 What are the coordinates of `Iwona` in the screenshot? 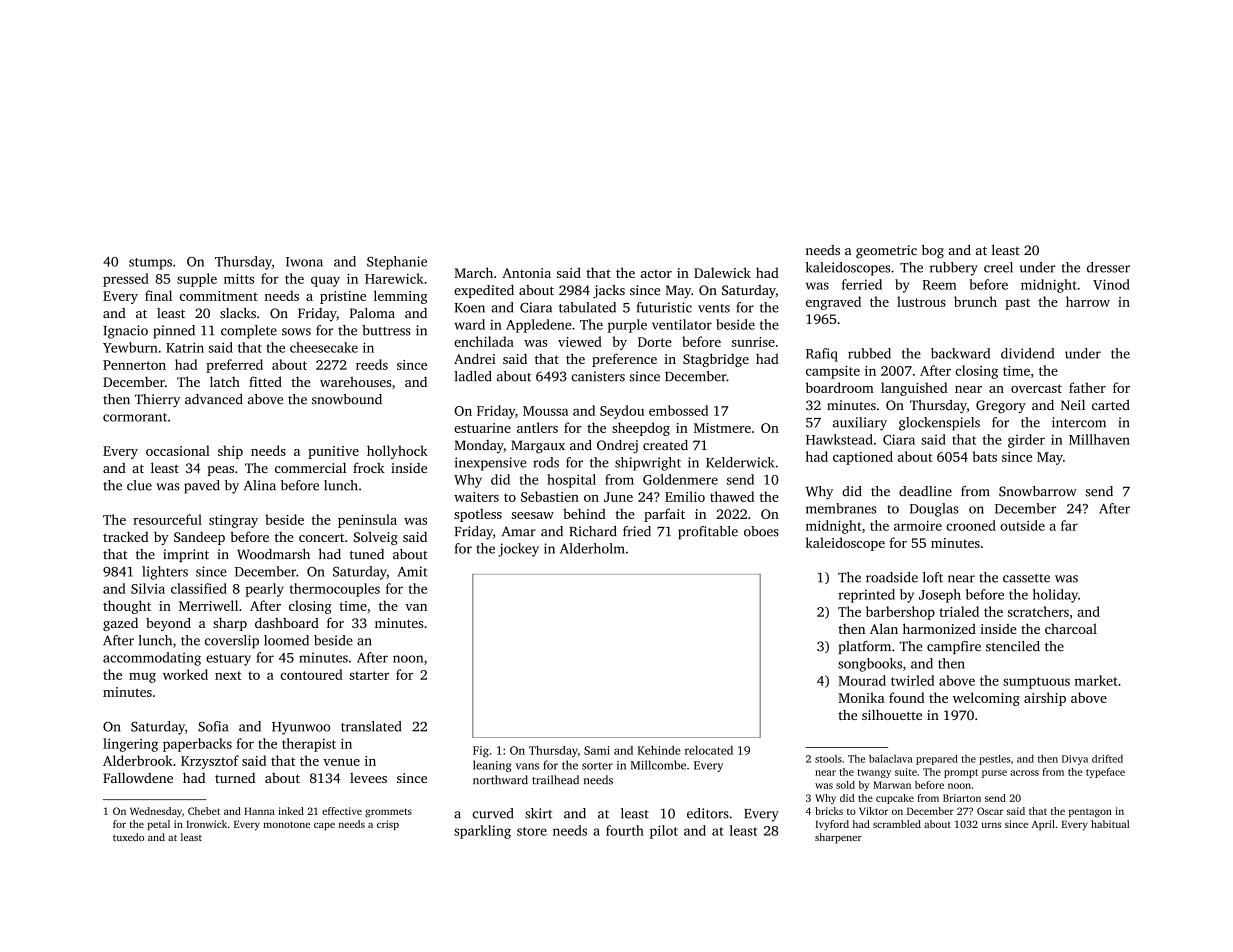 It's located at (304, 262).
